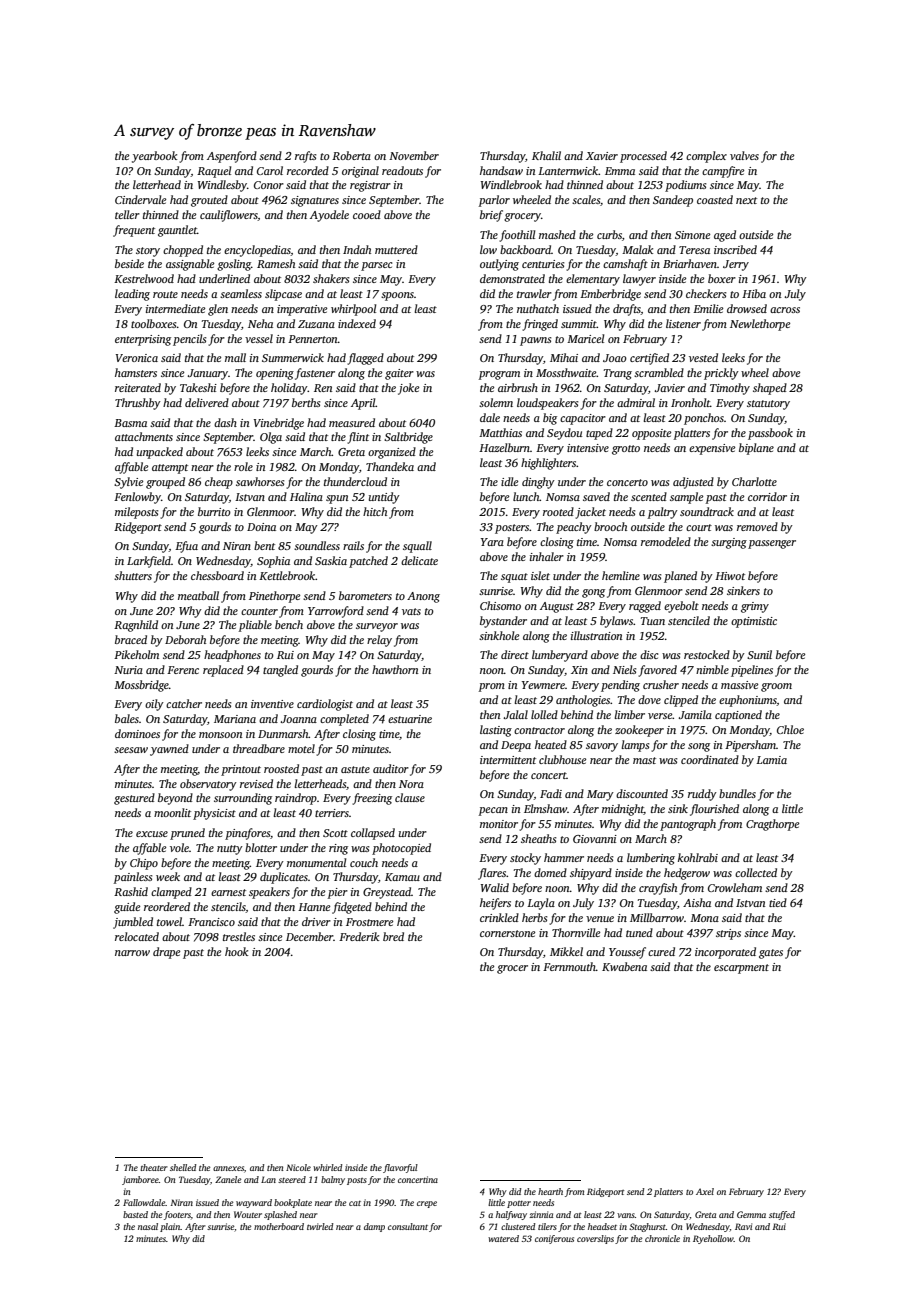  Describe the element at coordinates (715, 199) in the screenshot. I see `coasted` at that location.
